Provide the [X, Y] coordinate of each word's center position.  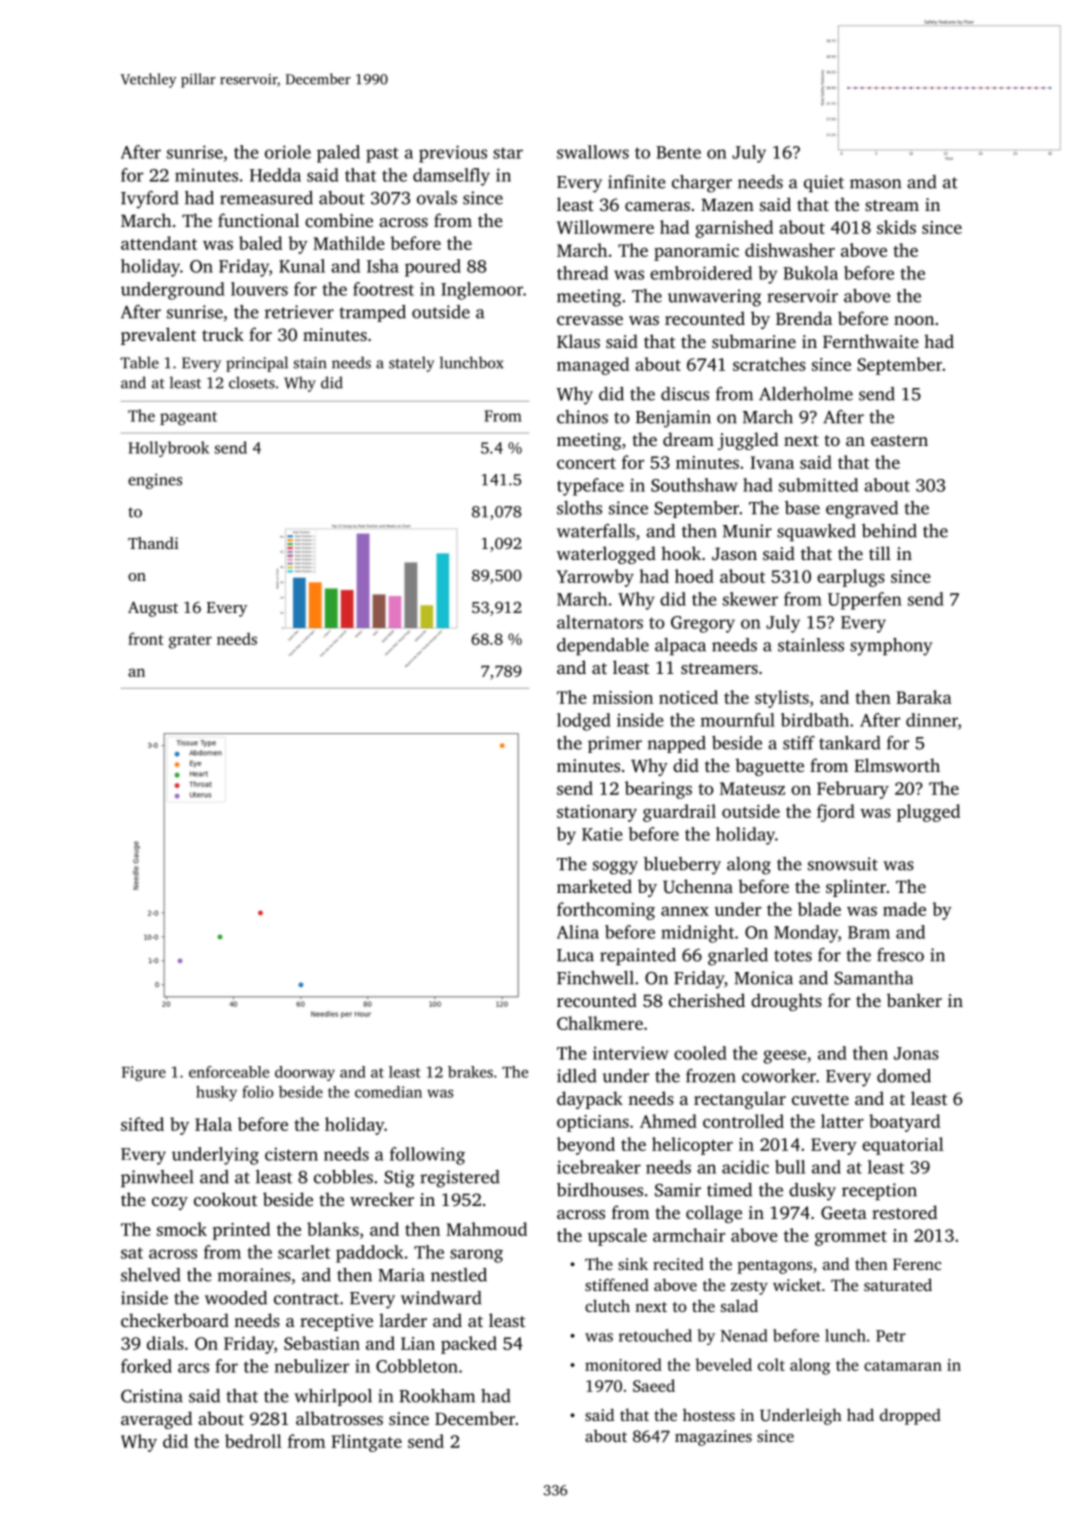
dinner [932, 720]
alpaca [680, 646]
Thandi [153, 543]
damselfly [451, 177]
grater [190, 642]
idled [577, 1076]
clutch [607, 1305]
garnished [734, 229]
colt [771, 1364]
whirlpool [333, 1397]
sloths [579, 508]
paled [338, 154]
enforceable [229, 1072]
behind [889, 531]
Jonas [916, 1053]
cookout [225, 1199]
